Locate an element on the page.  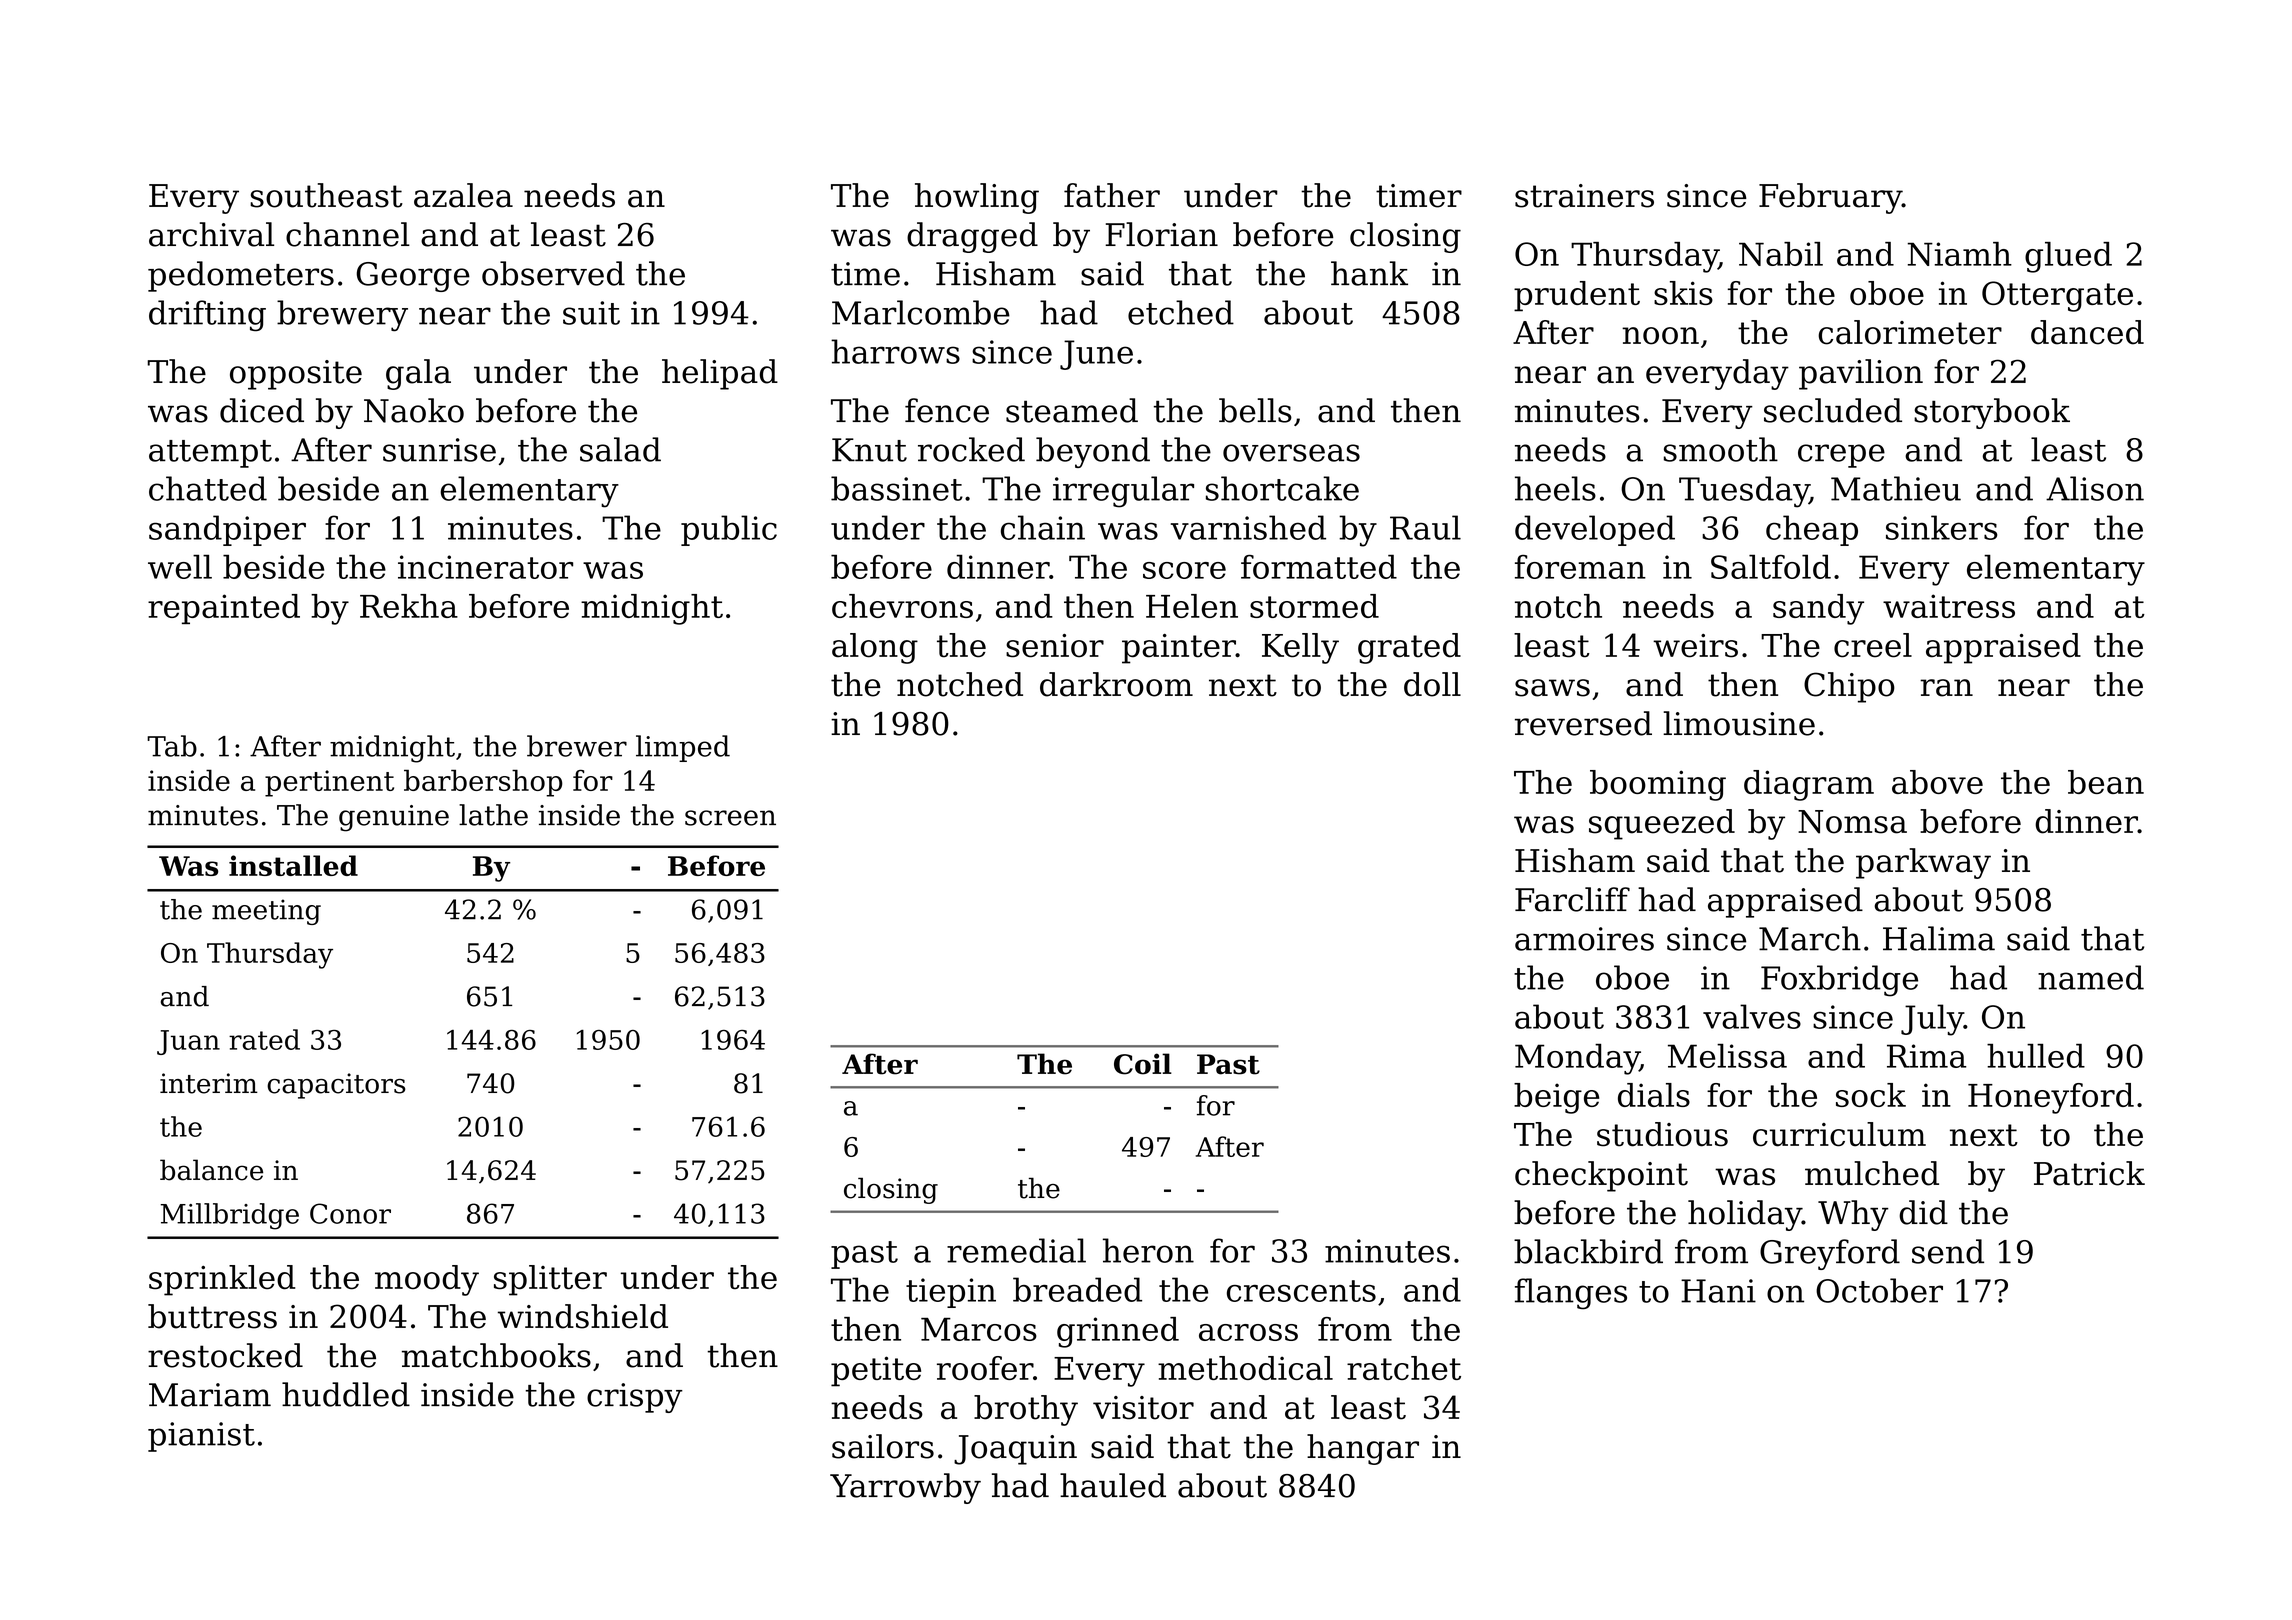
rocked is located at coordinates (971, 449).
